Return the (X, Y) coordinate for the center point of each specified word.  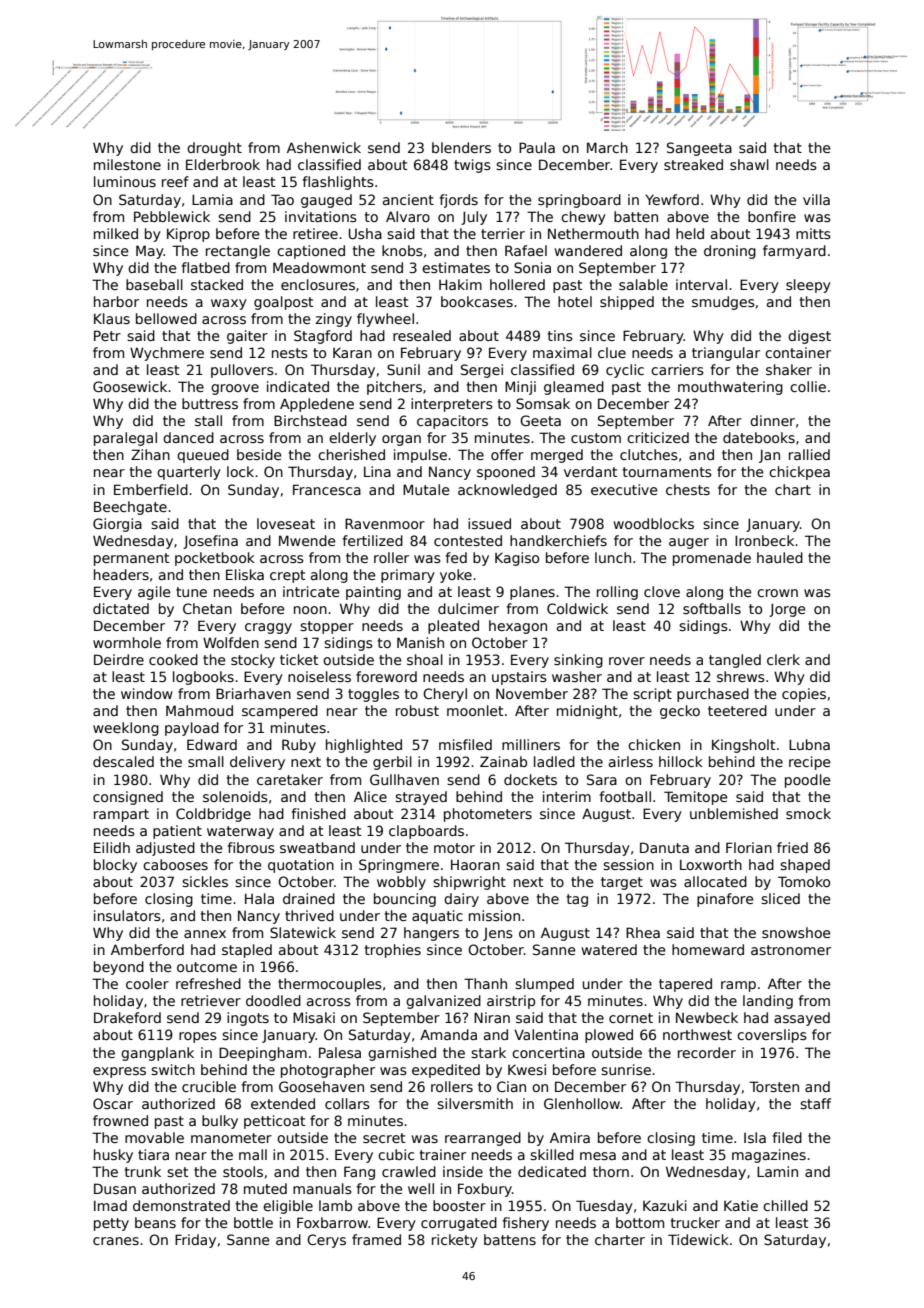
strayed (421, 798)
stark (488, 1052)
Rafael (526, 250)
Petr (107, 335)
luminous (125, 181)
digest (809, 337)
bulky (220, 1122)
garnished (402, 1054)
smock (808, 813)
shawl (749, 164)
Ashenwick (324, 147)
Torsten (774, 1086)
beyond (119, 968)
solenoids (235, 796)
